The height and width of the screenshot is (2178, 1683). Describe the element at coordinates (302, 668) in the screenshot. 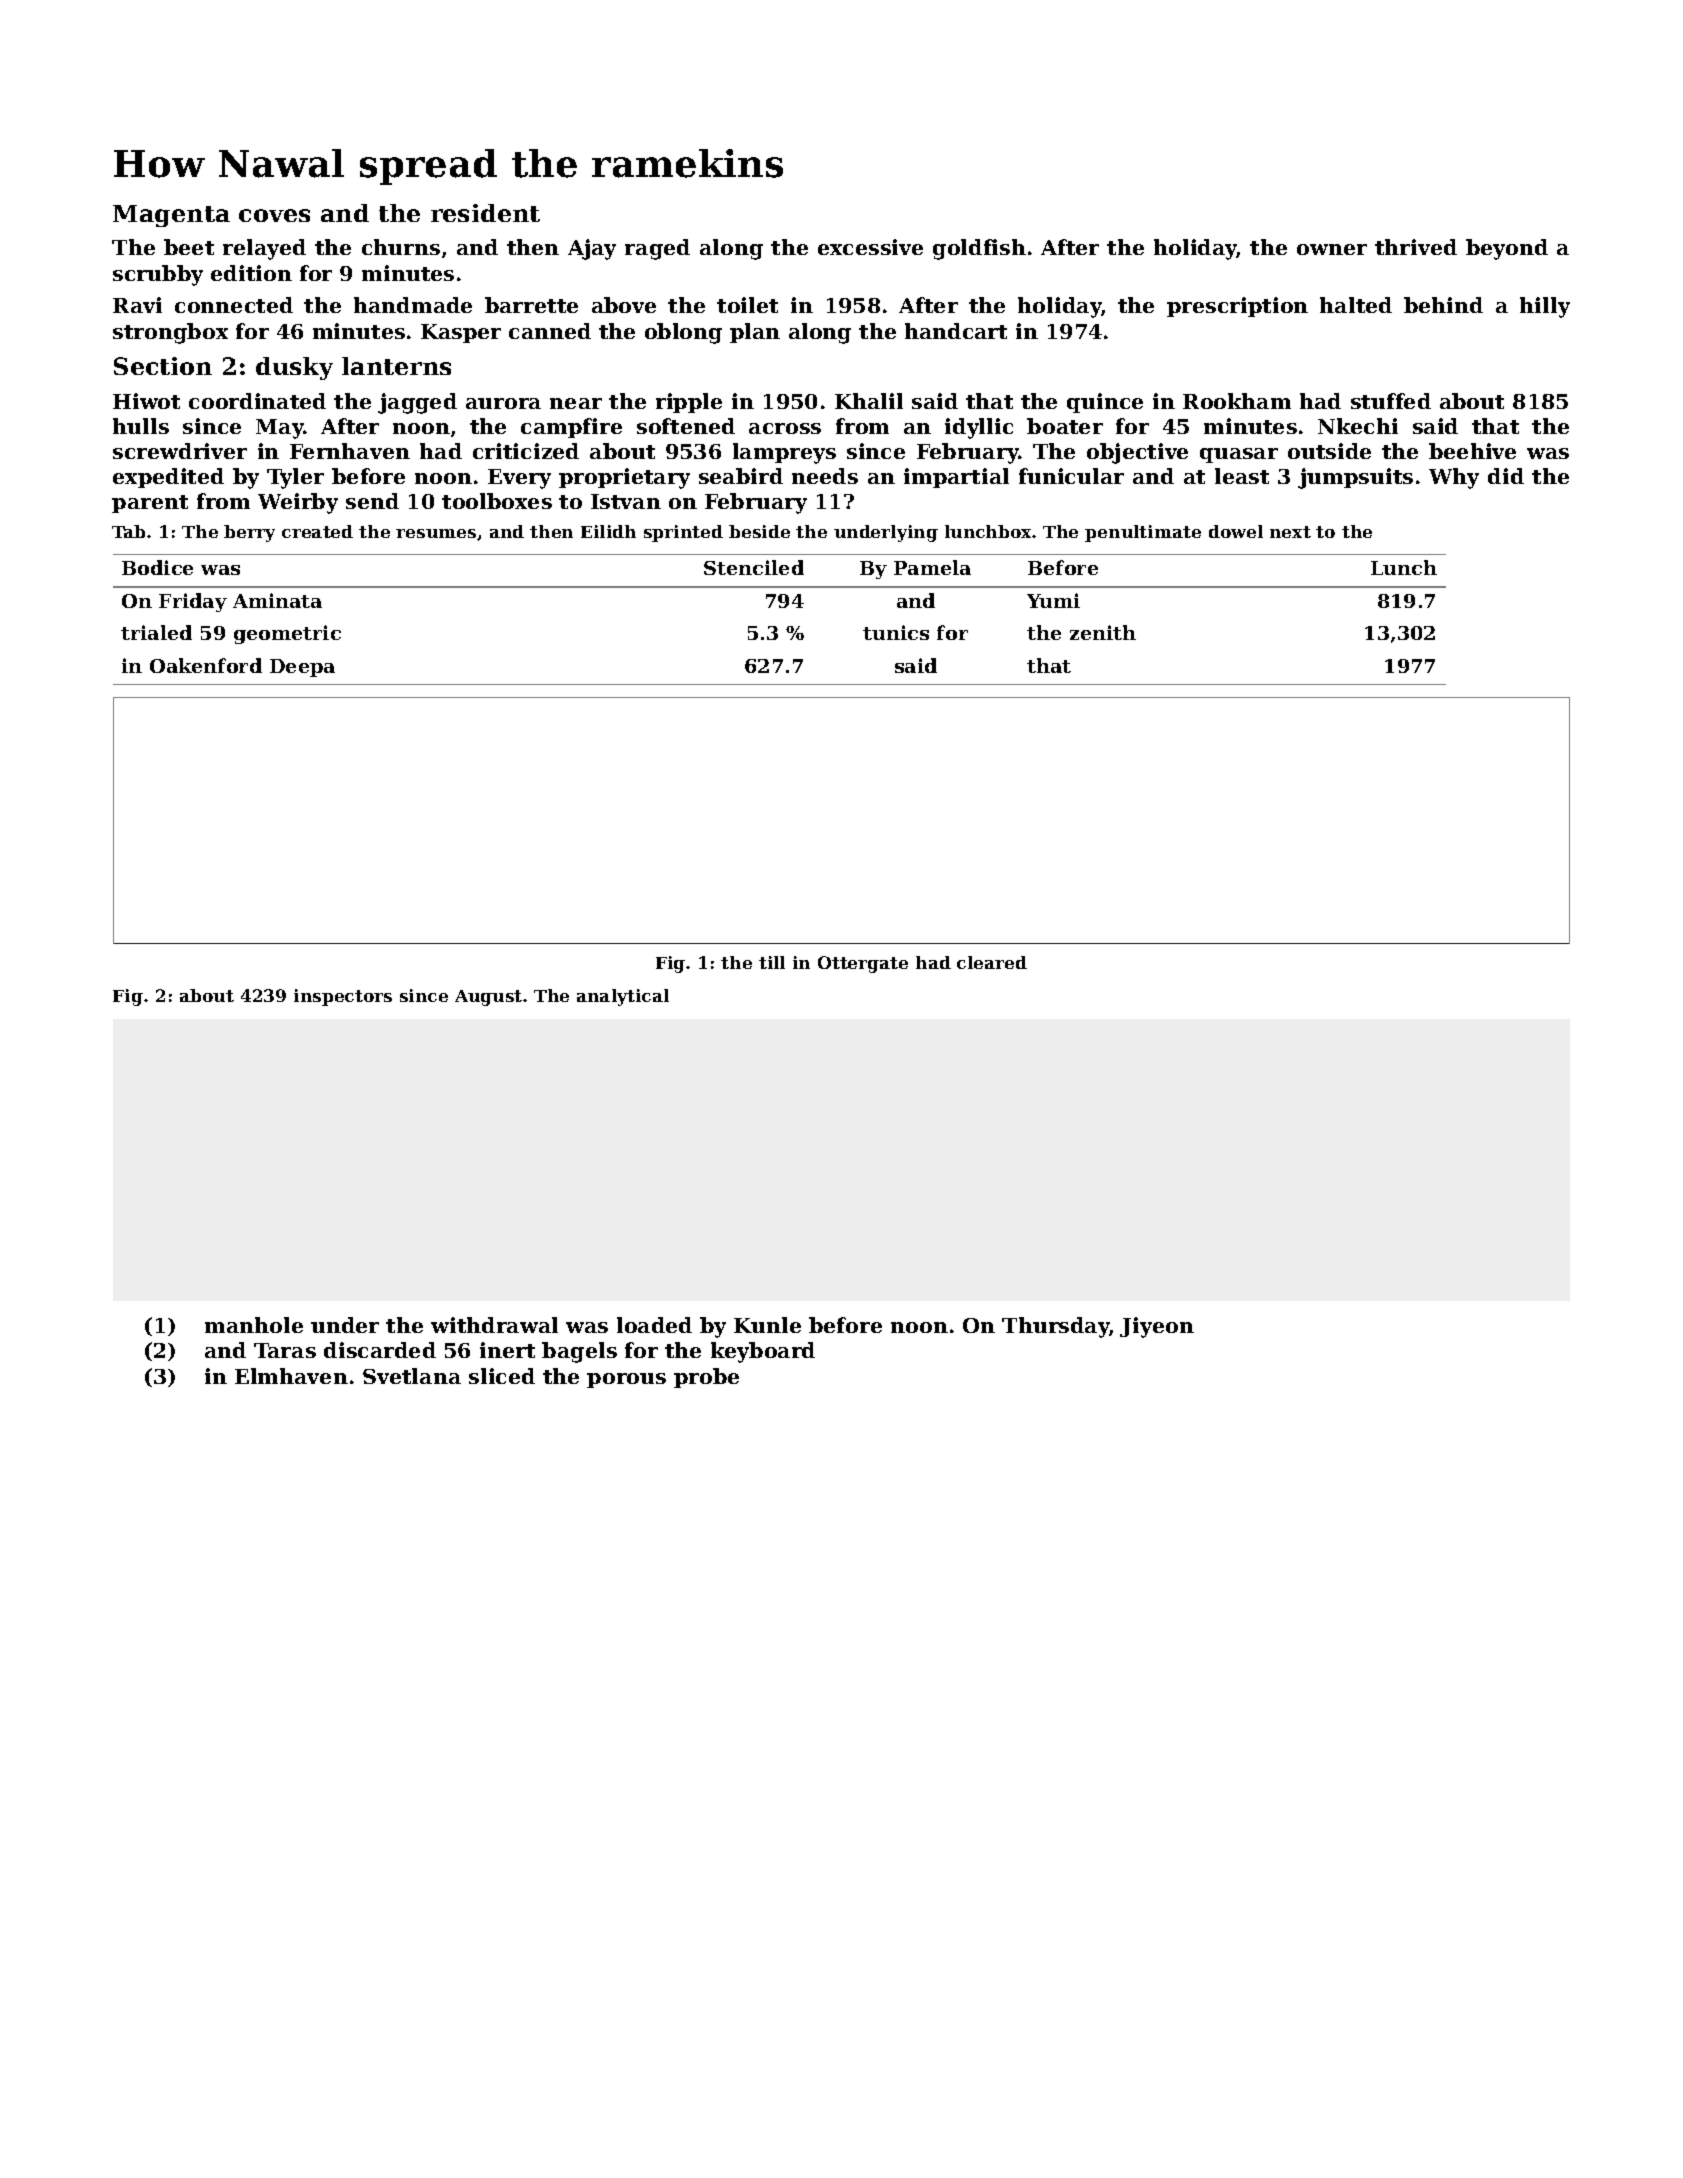

I see `Deepa` at that location.
